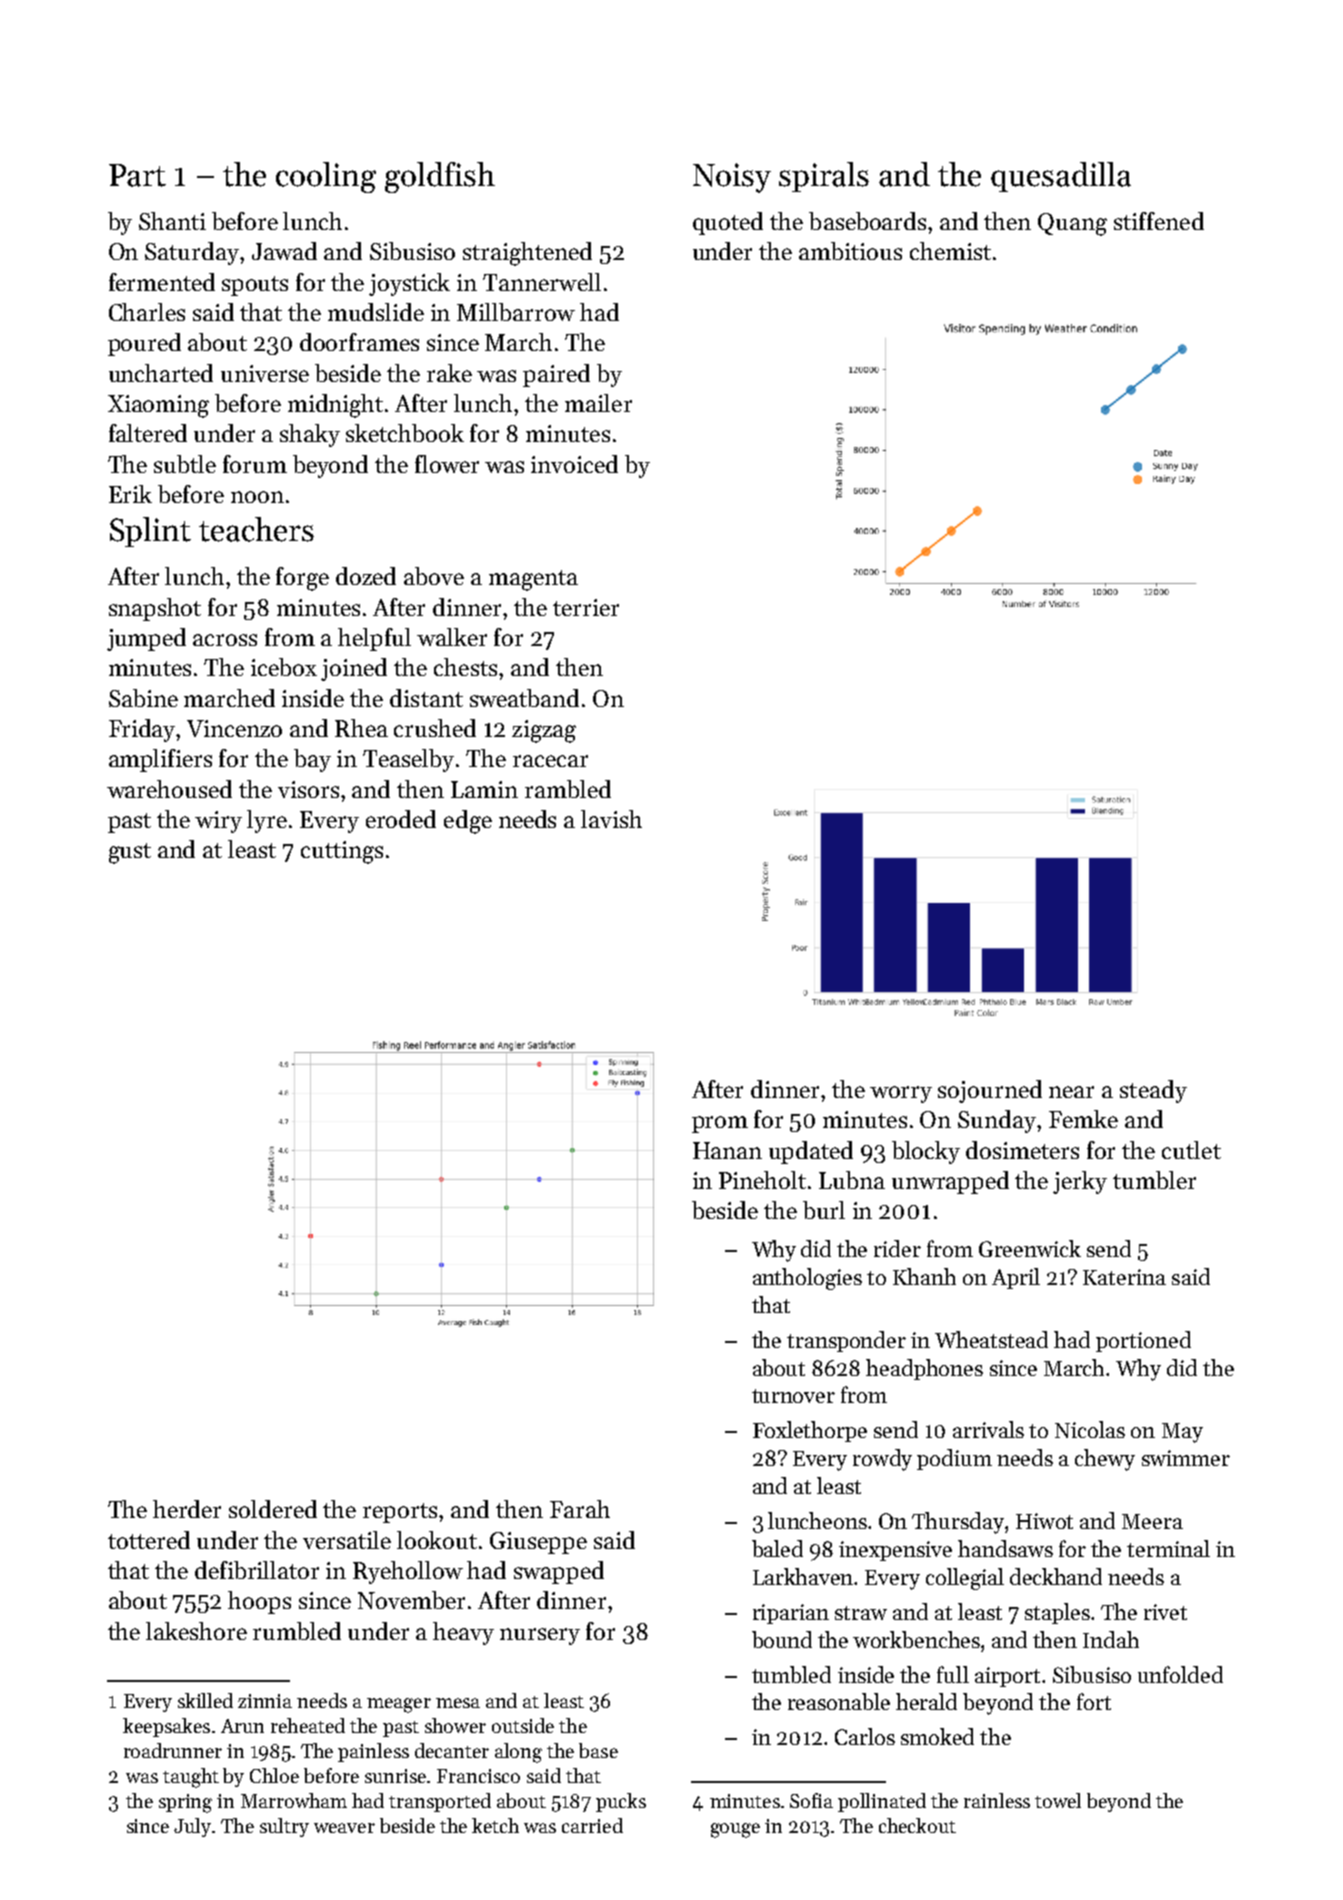  What do you see at coordinates (1153, 1091) in the screenshot?
I see `steady` at bounding box center [1153, 1091].
